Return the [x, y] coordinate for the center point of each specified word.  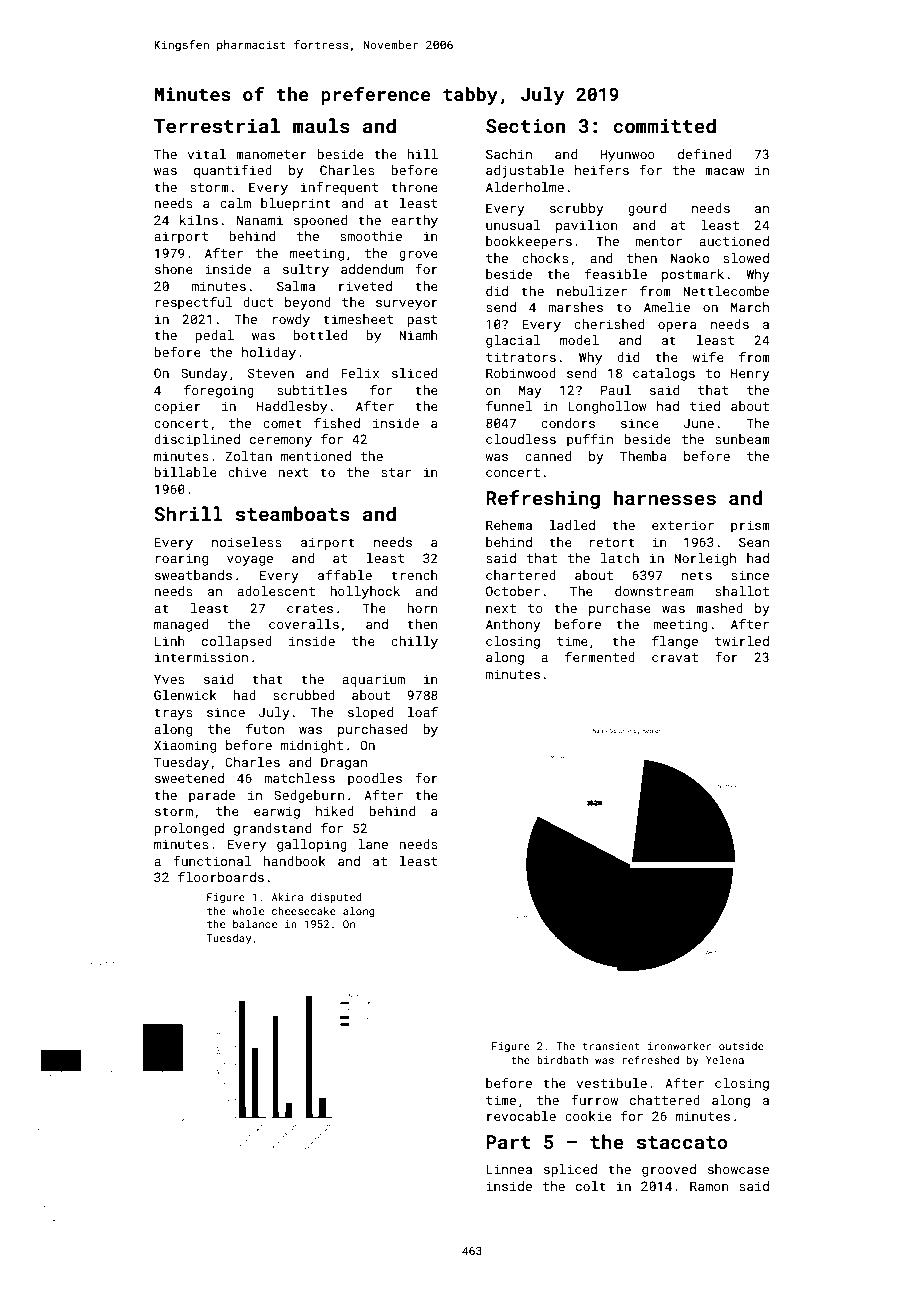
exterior [683, 525]
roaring [181, 559]
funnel [509, 406]
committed [664, 125]
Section [525, 126]
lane [373, 844]
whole [248, 911]
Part [508, 1142]
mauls [321, 125]
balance [255, 924]
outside [741, 1046]
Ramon [709, 1186]
